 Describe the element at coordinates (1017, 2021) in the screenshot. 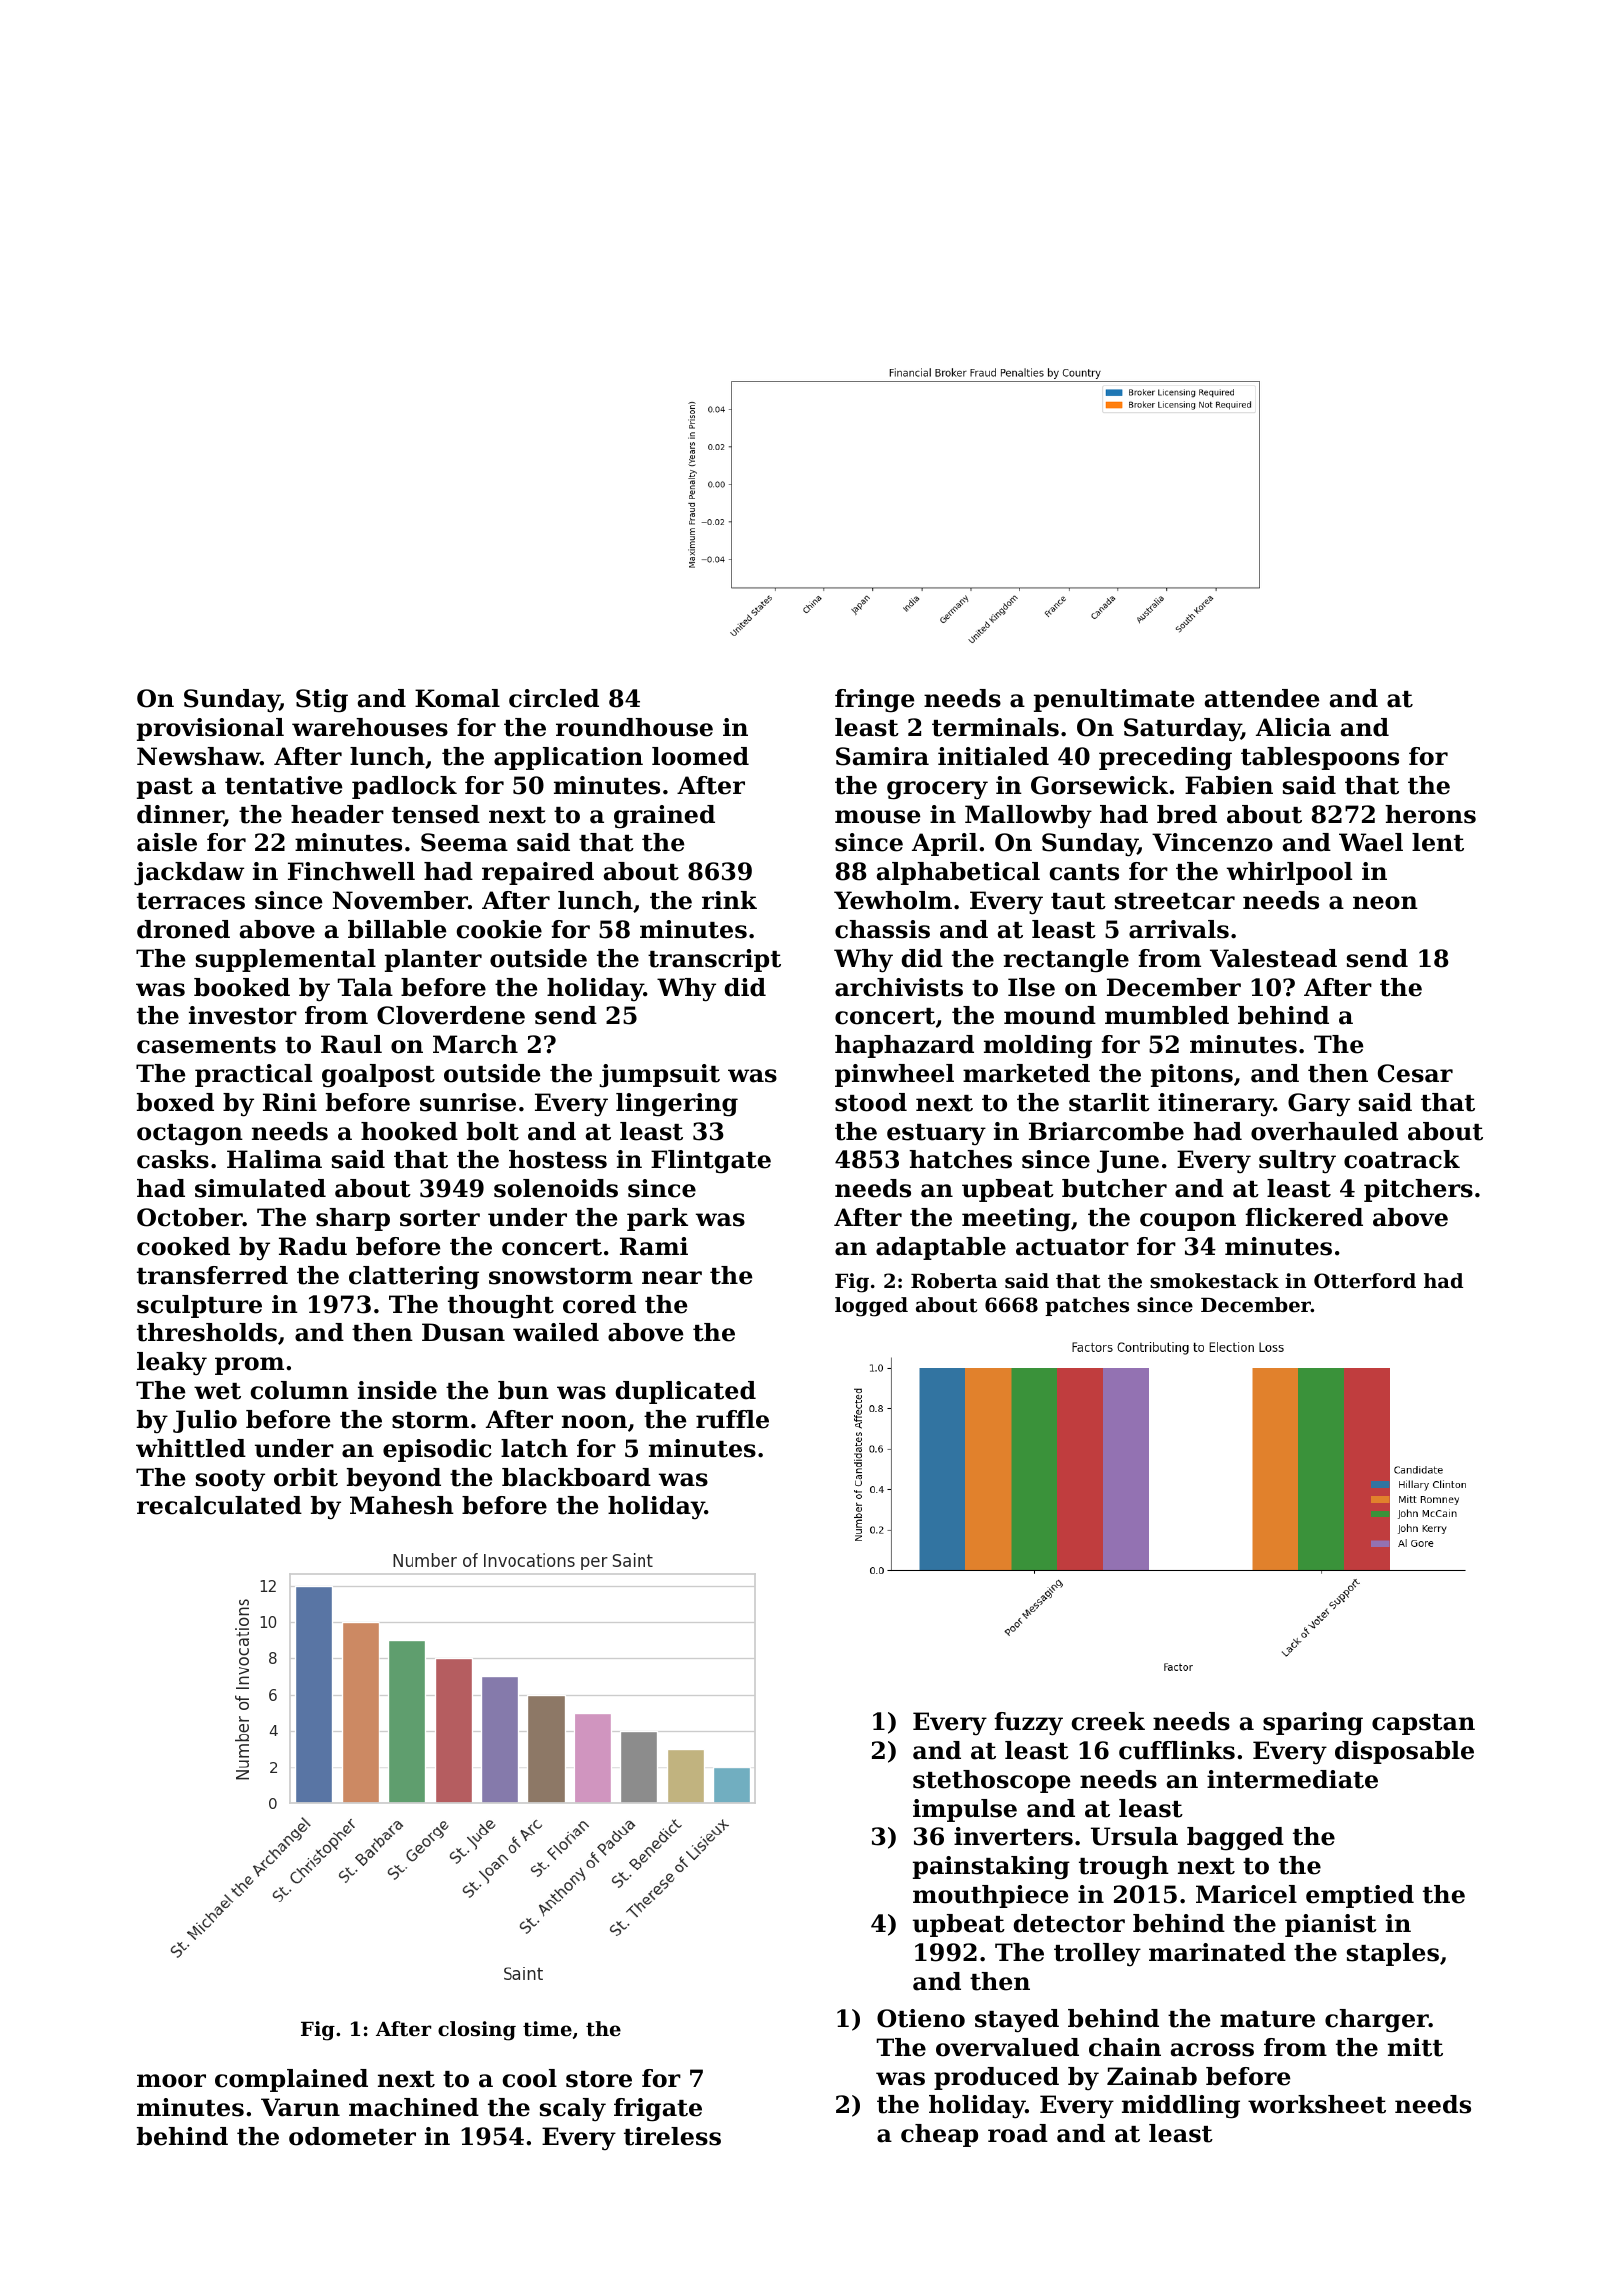

I see `stayed` at that location.
